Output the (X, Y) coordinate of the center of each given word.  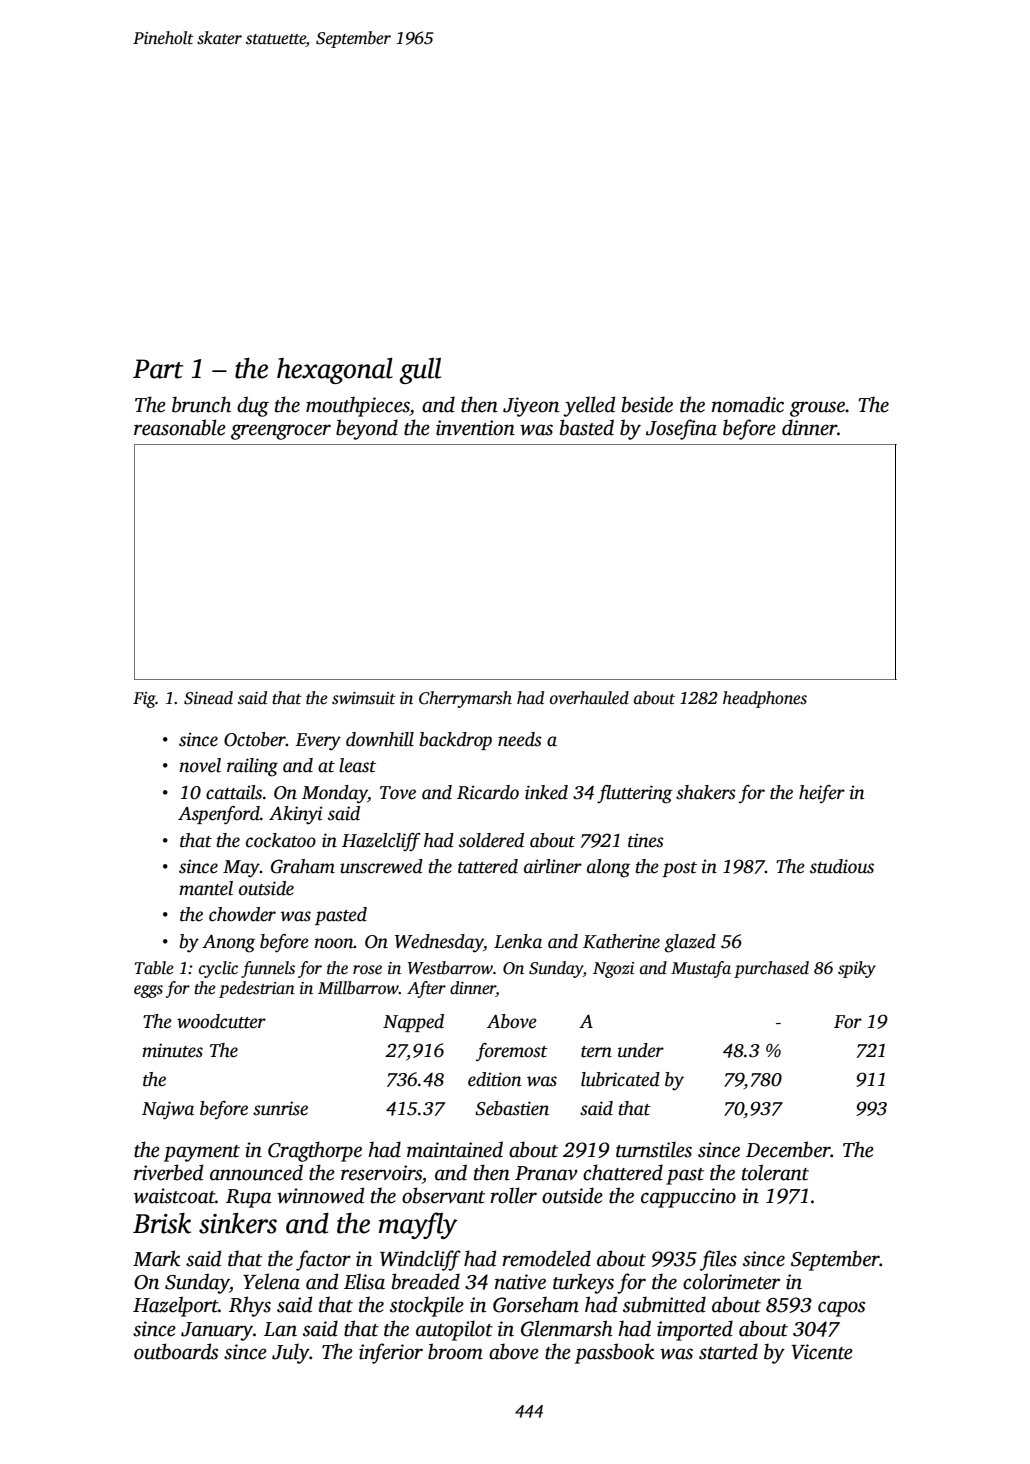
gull (420, 371)
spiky (857, 969)
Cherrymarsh (465, 699)
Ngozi (613, 970)
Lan (280, 1329)
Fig (144, 700)
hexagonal (335, 371)
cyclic (218, 969)
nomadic (748, 404)
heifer (822, 794)
